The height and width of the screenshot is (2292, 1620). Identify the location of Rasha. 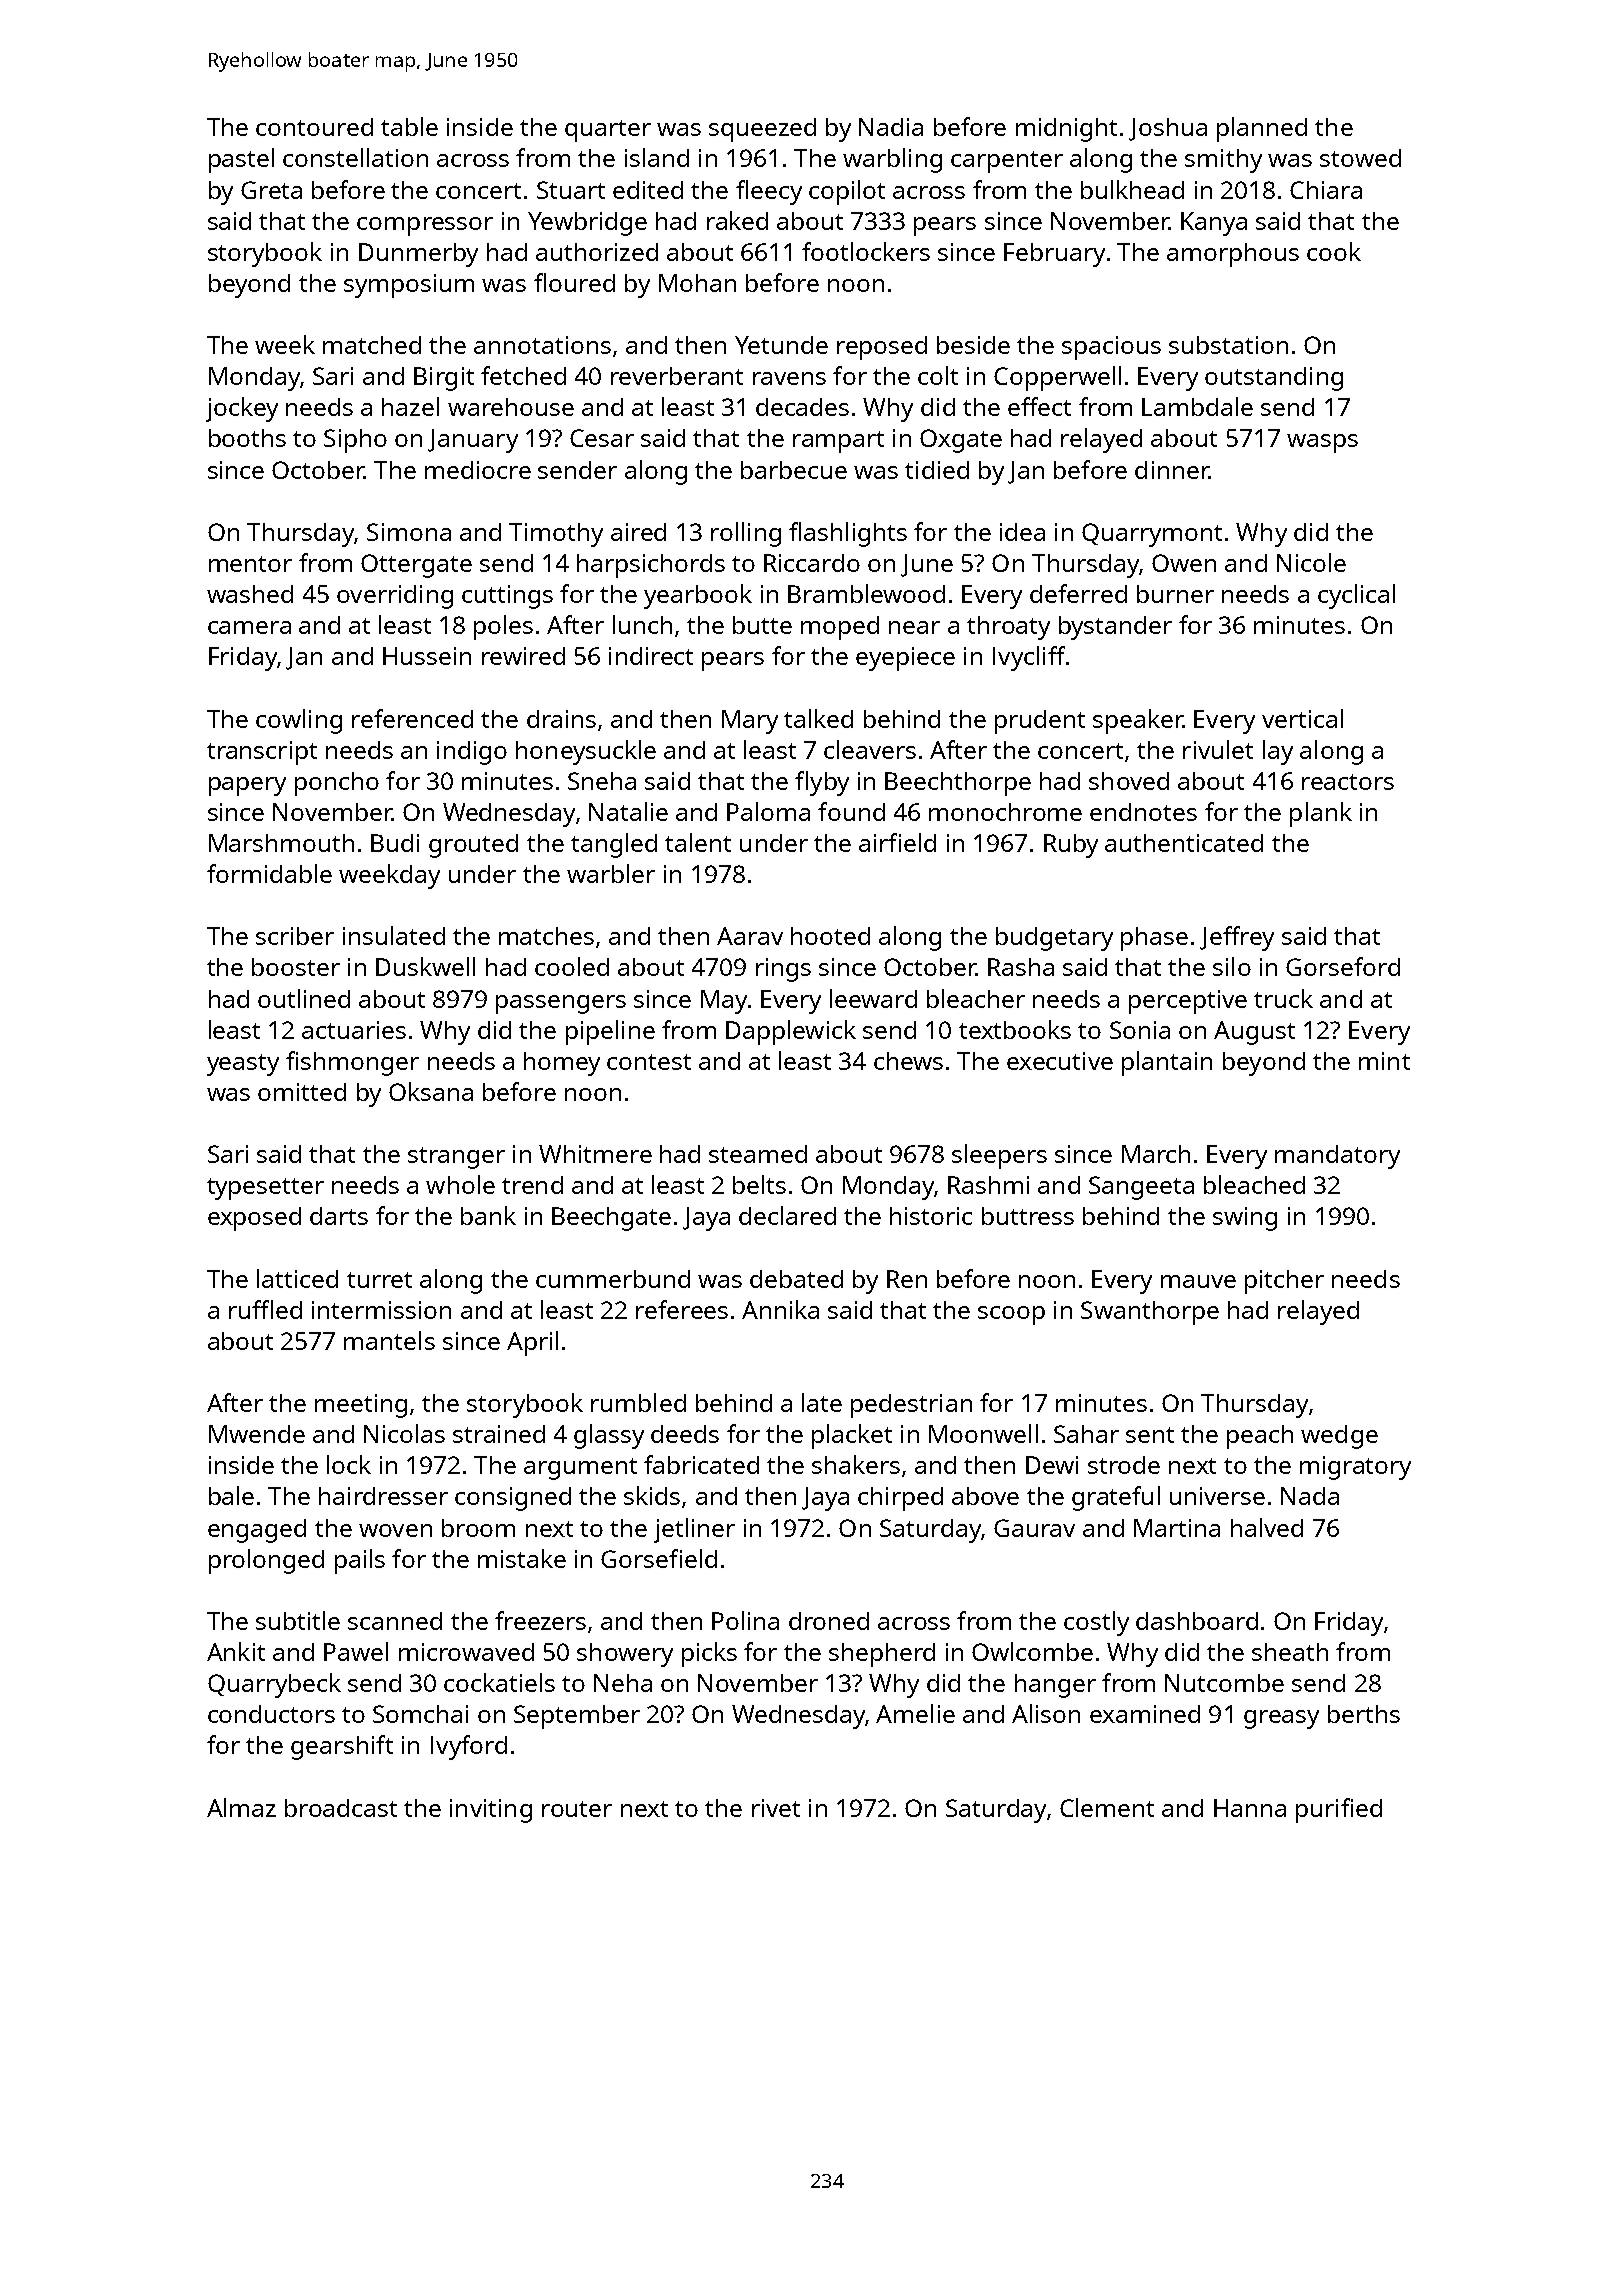
(1021, 967).
